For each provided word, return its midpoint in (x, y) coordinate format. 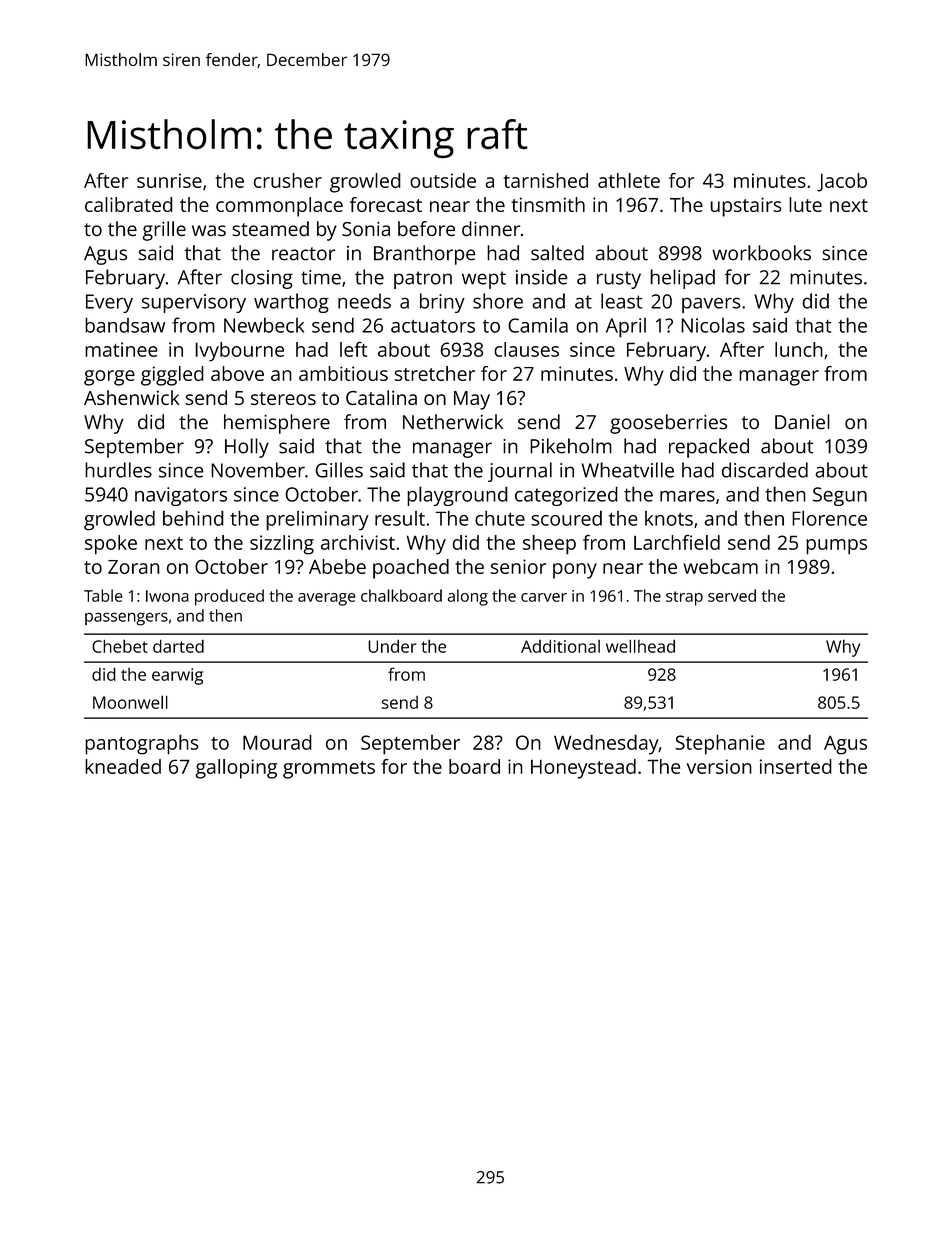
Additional (560, 646)
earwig (177, 676)
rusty (619, 280)
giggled (172, 376)
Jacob (842, 182)
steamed (270, 229)
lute (805, 204)
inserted (796, 766)
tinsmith (548, 204)
